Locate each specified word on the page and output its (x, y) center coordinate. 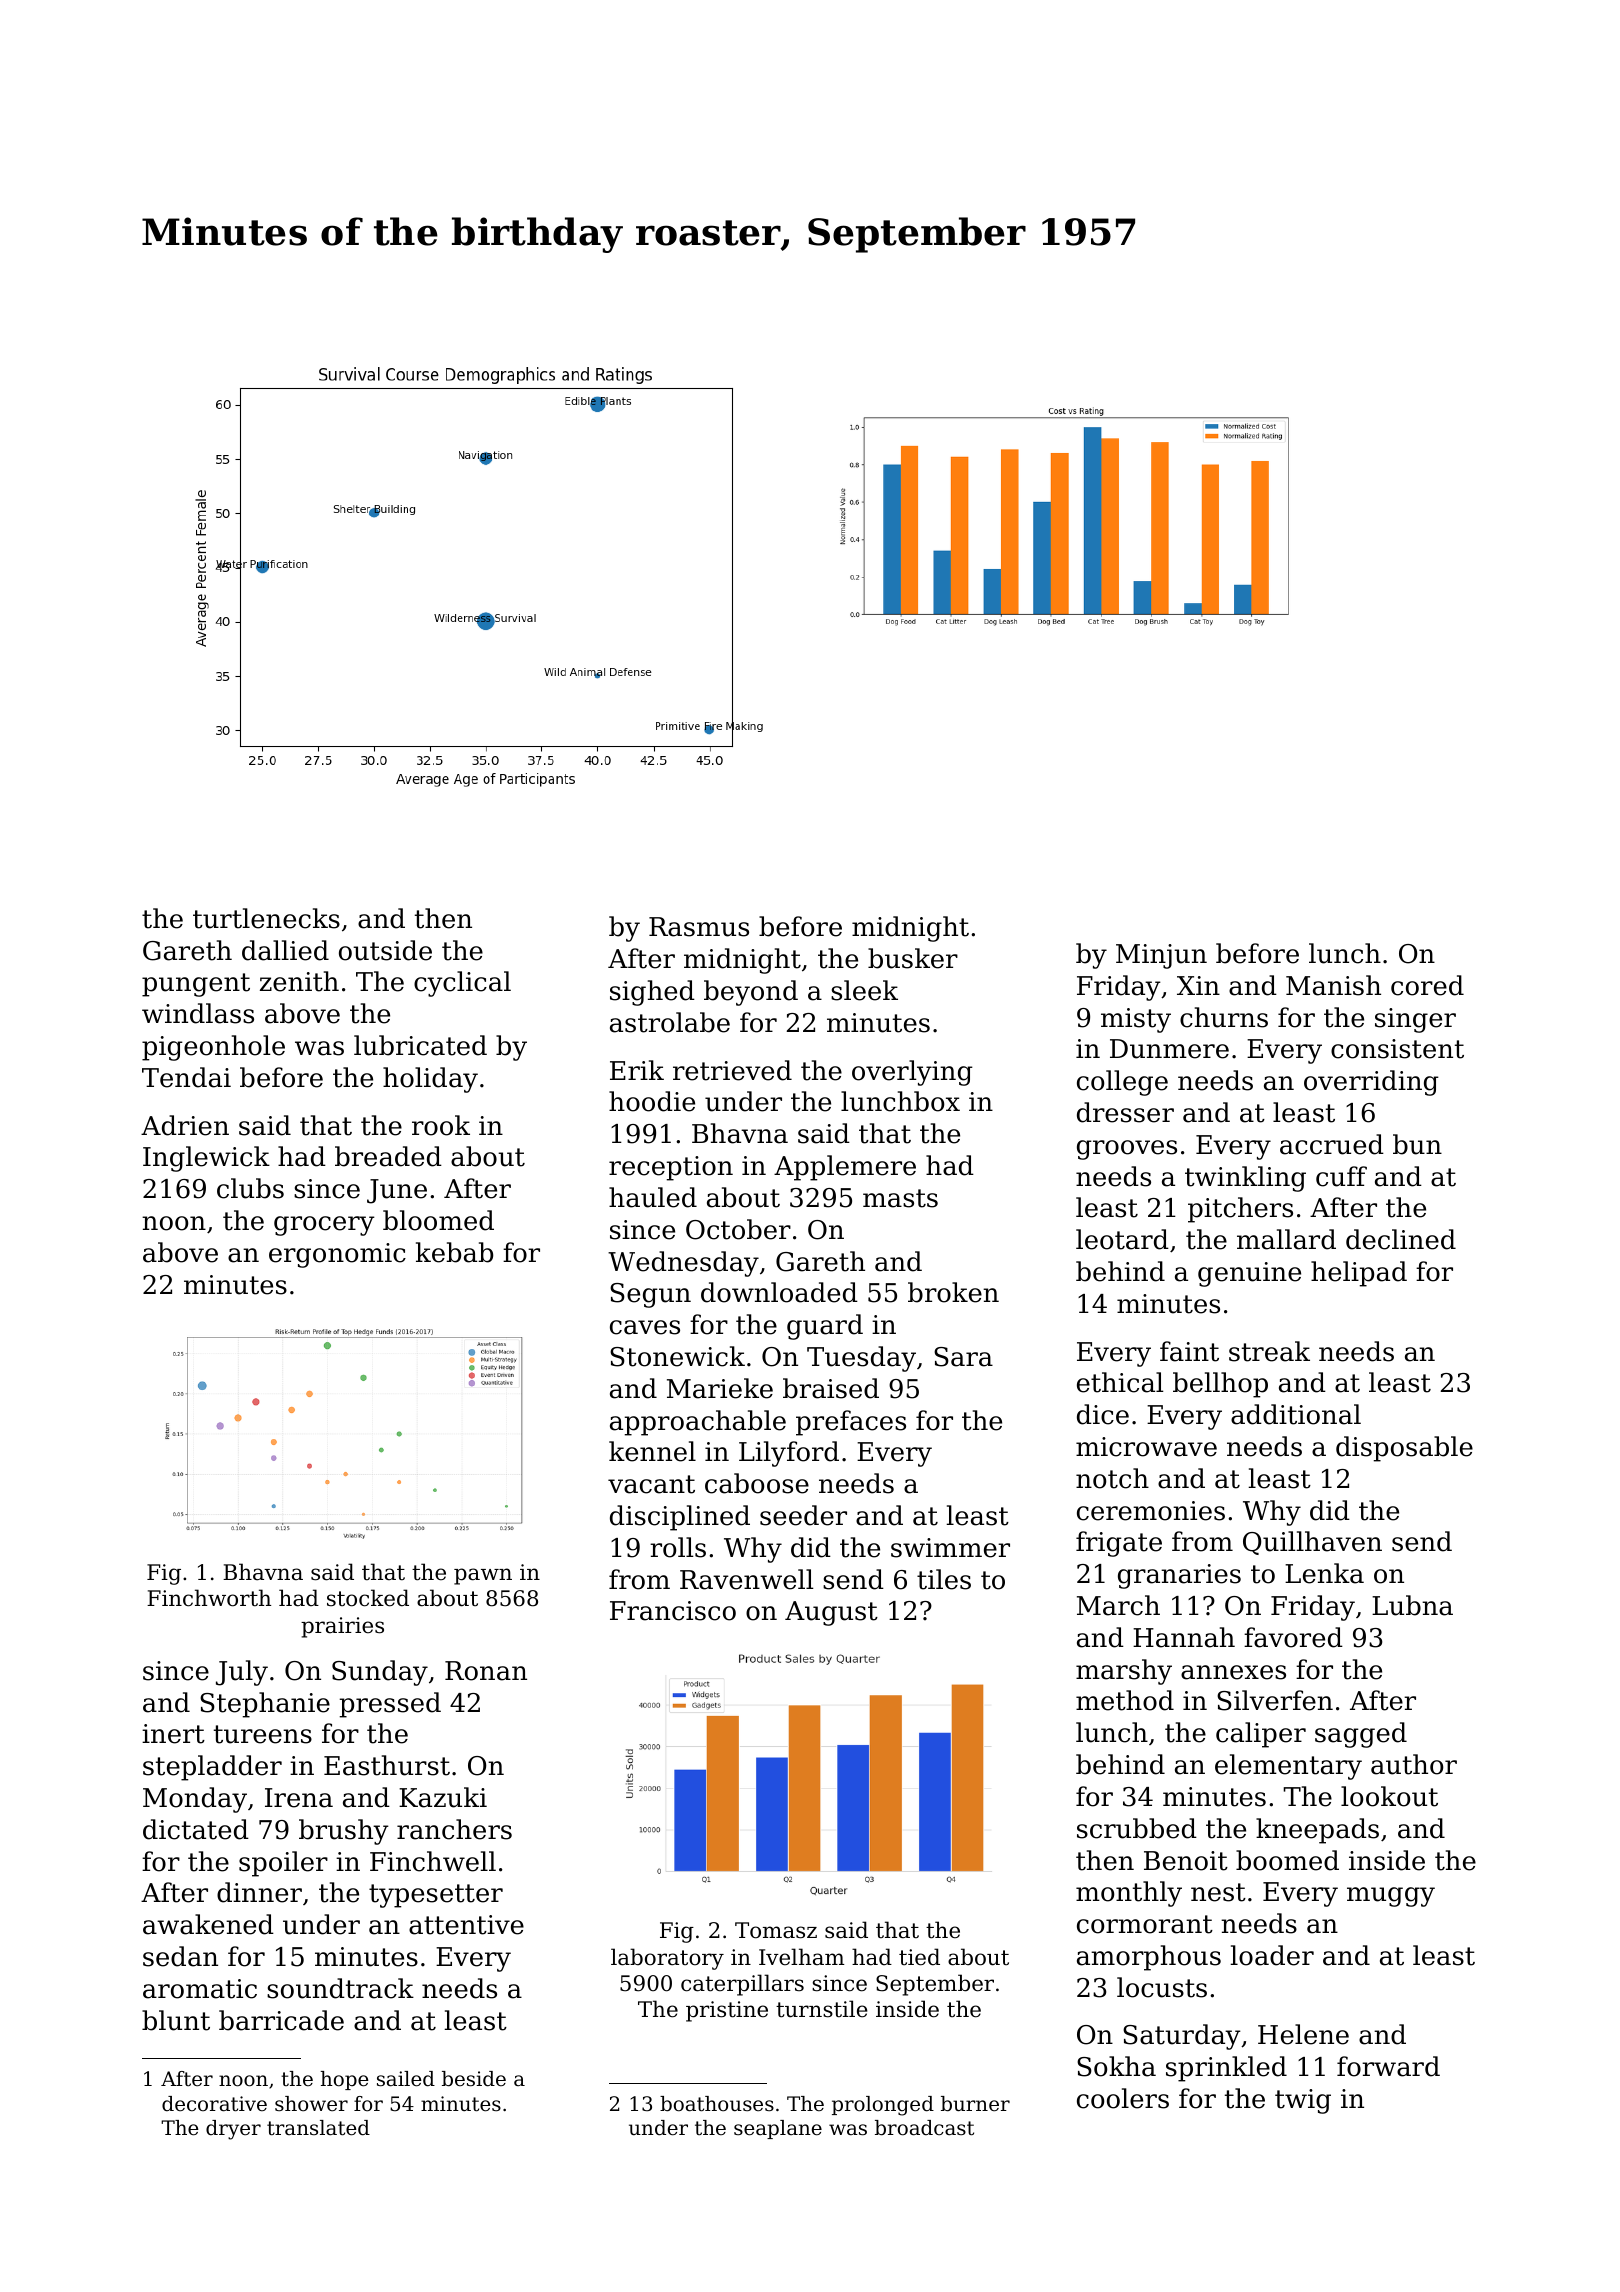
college (1122, 1083)
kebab (454, 1252)
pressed (390, 1705)
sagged (1361, 1735)
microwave (1146, 1447)
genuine (1249, 1274)
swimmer (950, 1548)
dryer (233, 2130)
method (1125, 1700)
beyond (751, 993)
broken (953, 1292)
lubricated (420, 1045)
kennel (652, 1451)
